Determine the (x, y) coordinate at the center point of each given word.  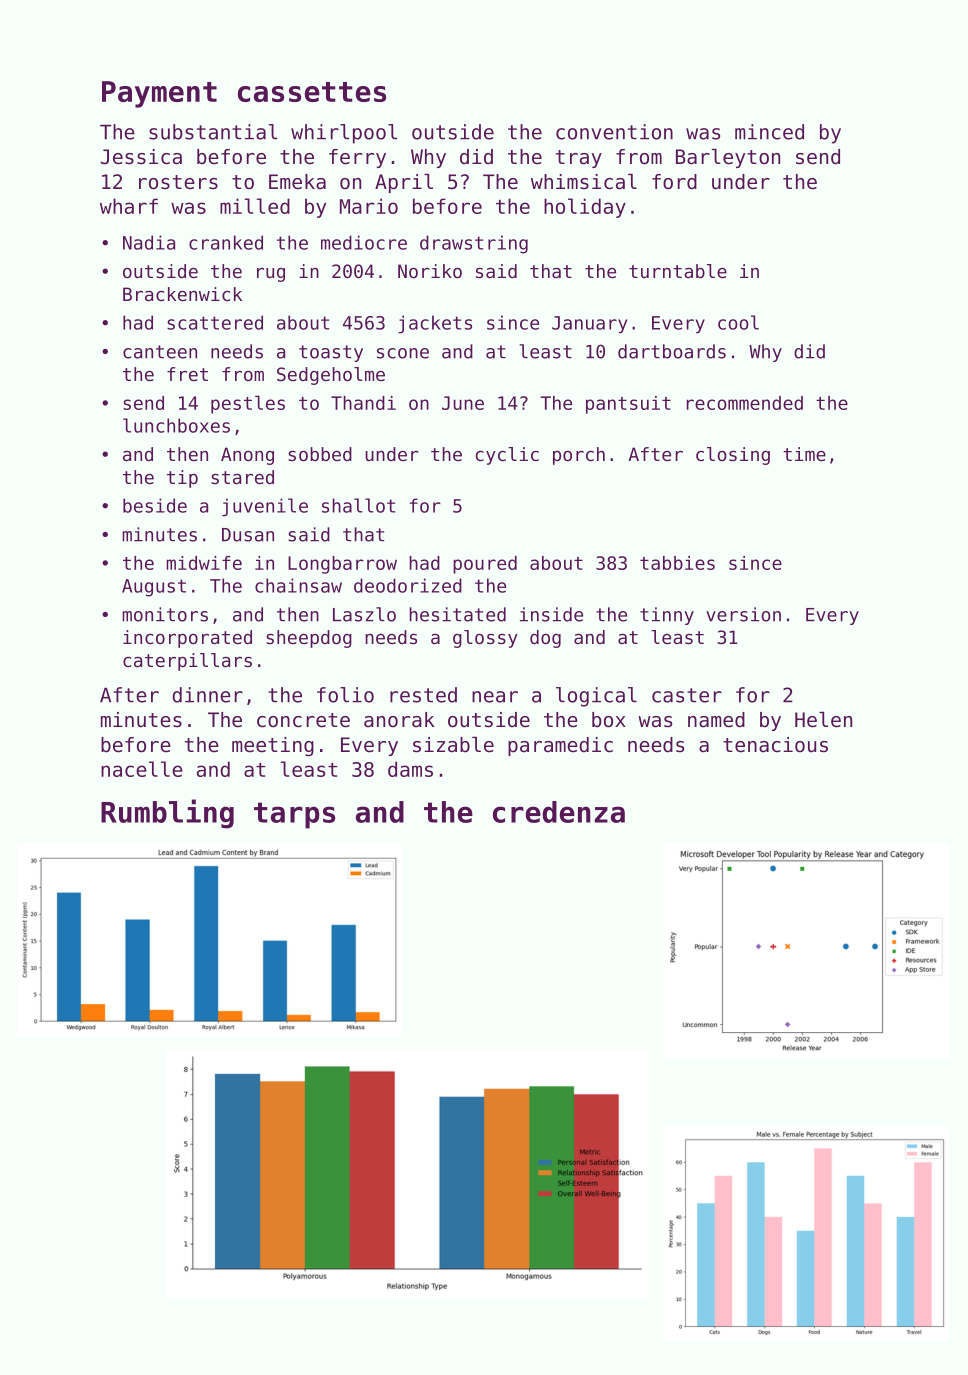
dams (410, 769)
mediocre (364, 242)
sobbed (320, 454)
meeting (273, 747)
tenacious (775, 745)
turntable (678, 271)
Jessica (141, 157)
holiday (585, 208)
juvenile (265, 507)
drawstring (474, 244)
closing (733, 456)
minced (769, 132)
